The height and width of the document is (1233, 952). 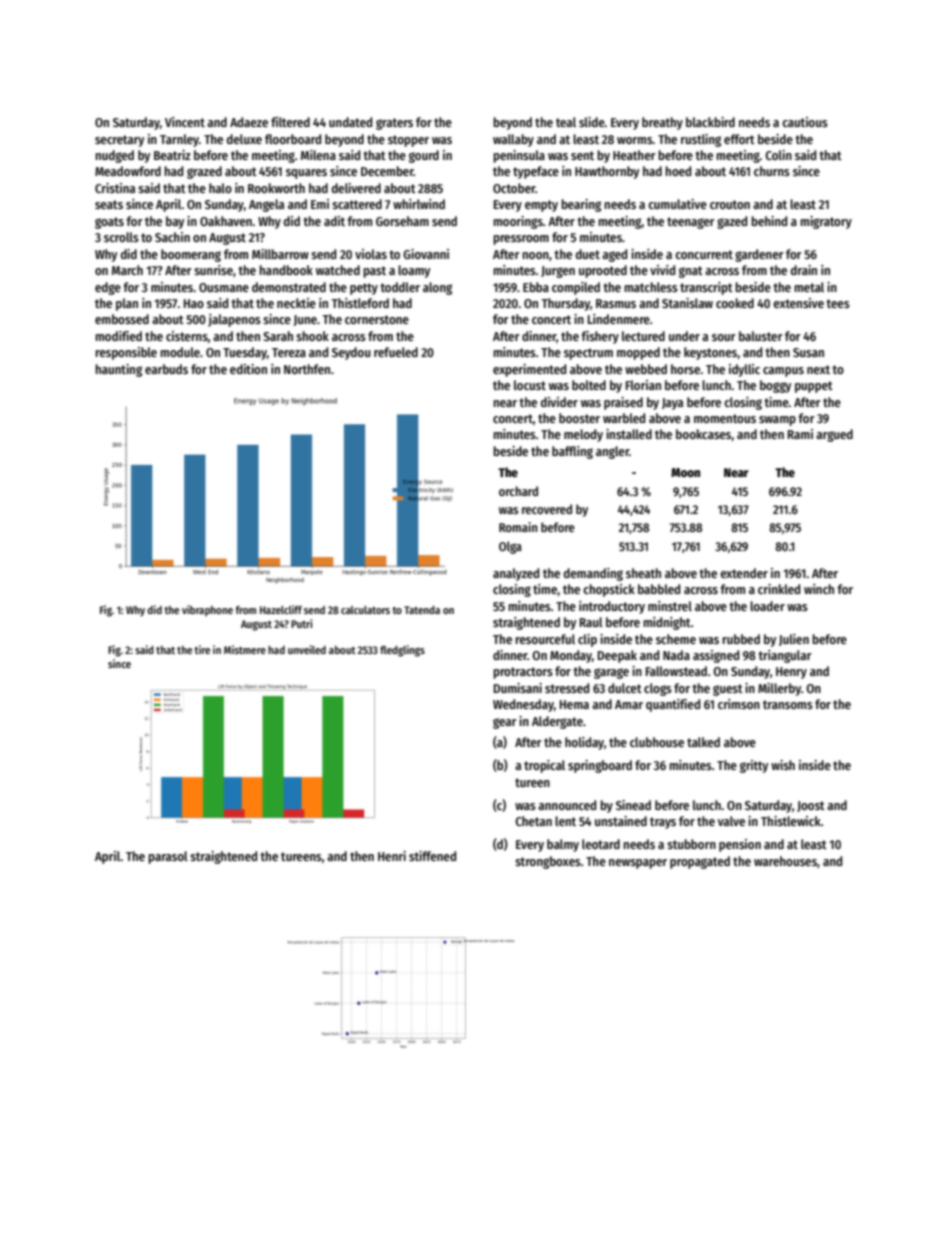 I want to click on Vincent, so click(x=185, y=122).
